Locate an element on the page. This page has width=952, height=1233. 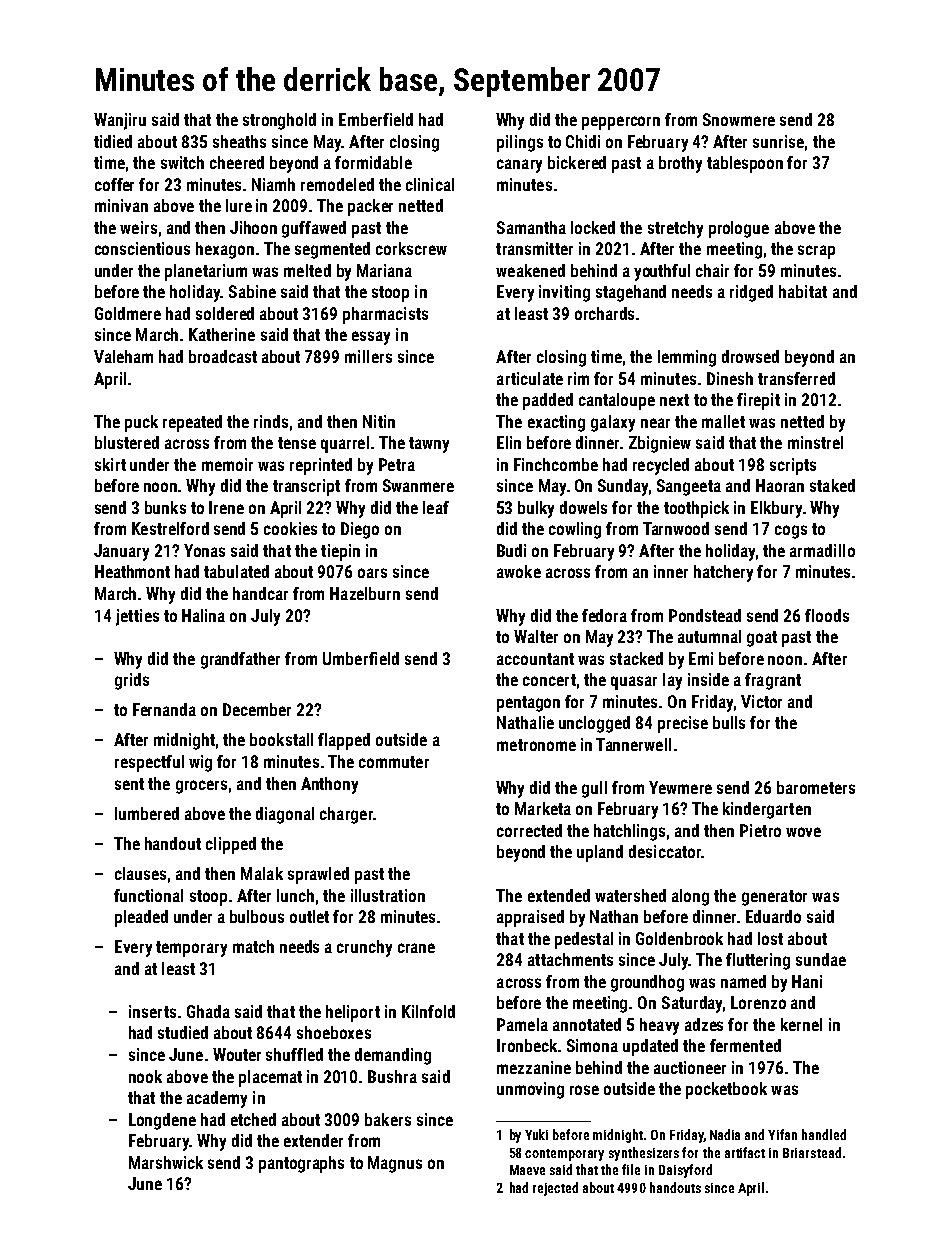
sunrise is located at coordinates (778, 141).
